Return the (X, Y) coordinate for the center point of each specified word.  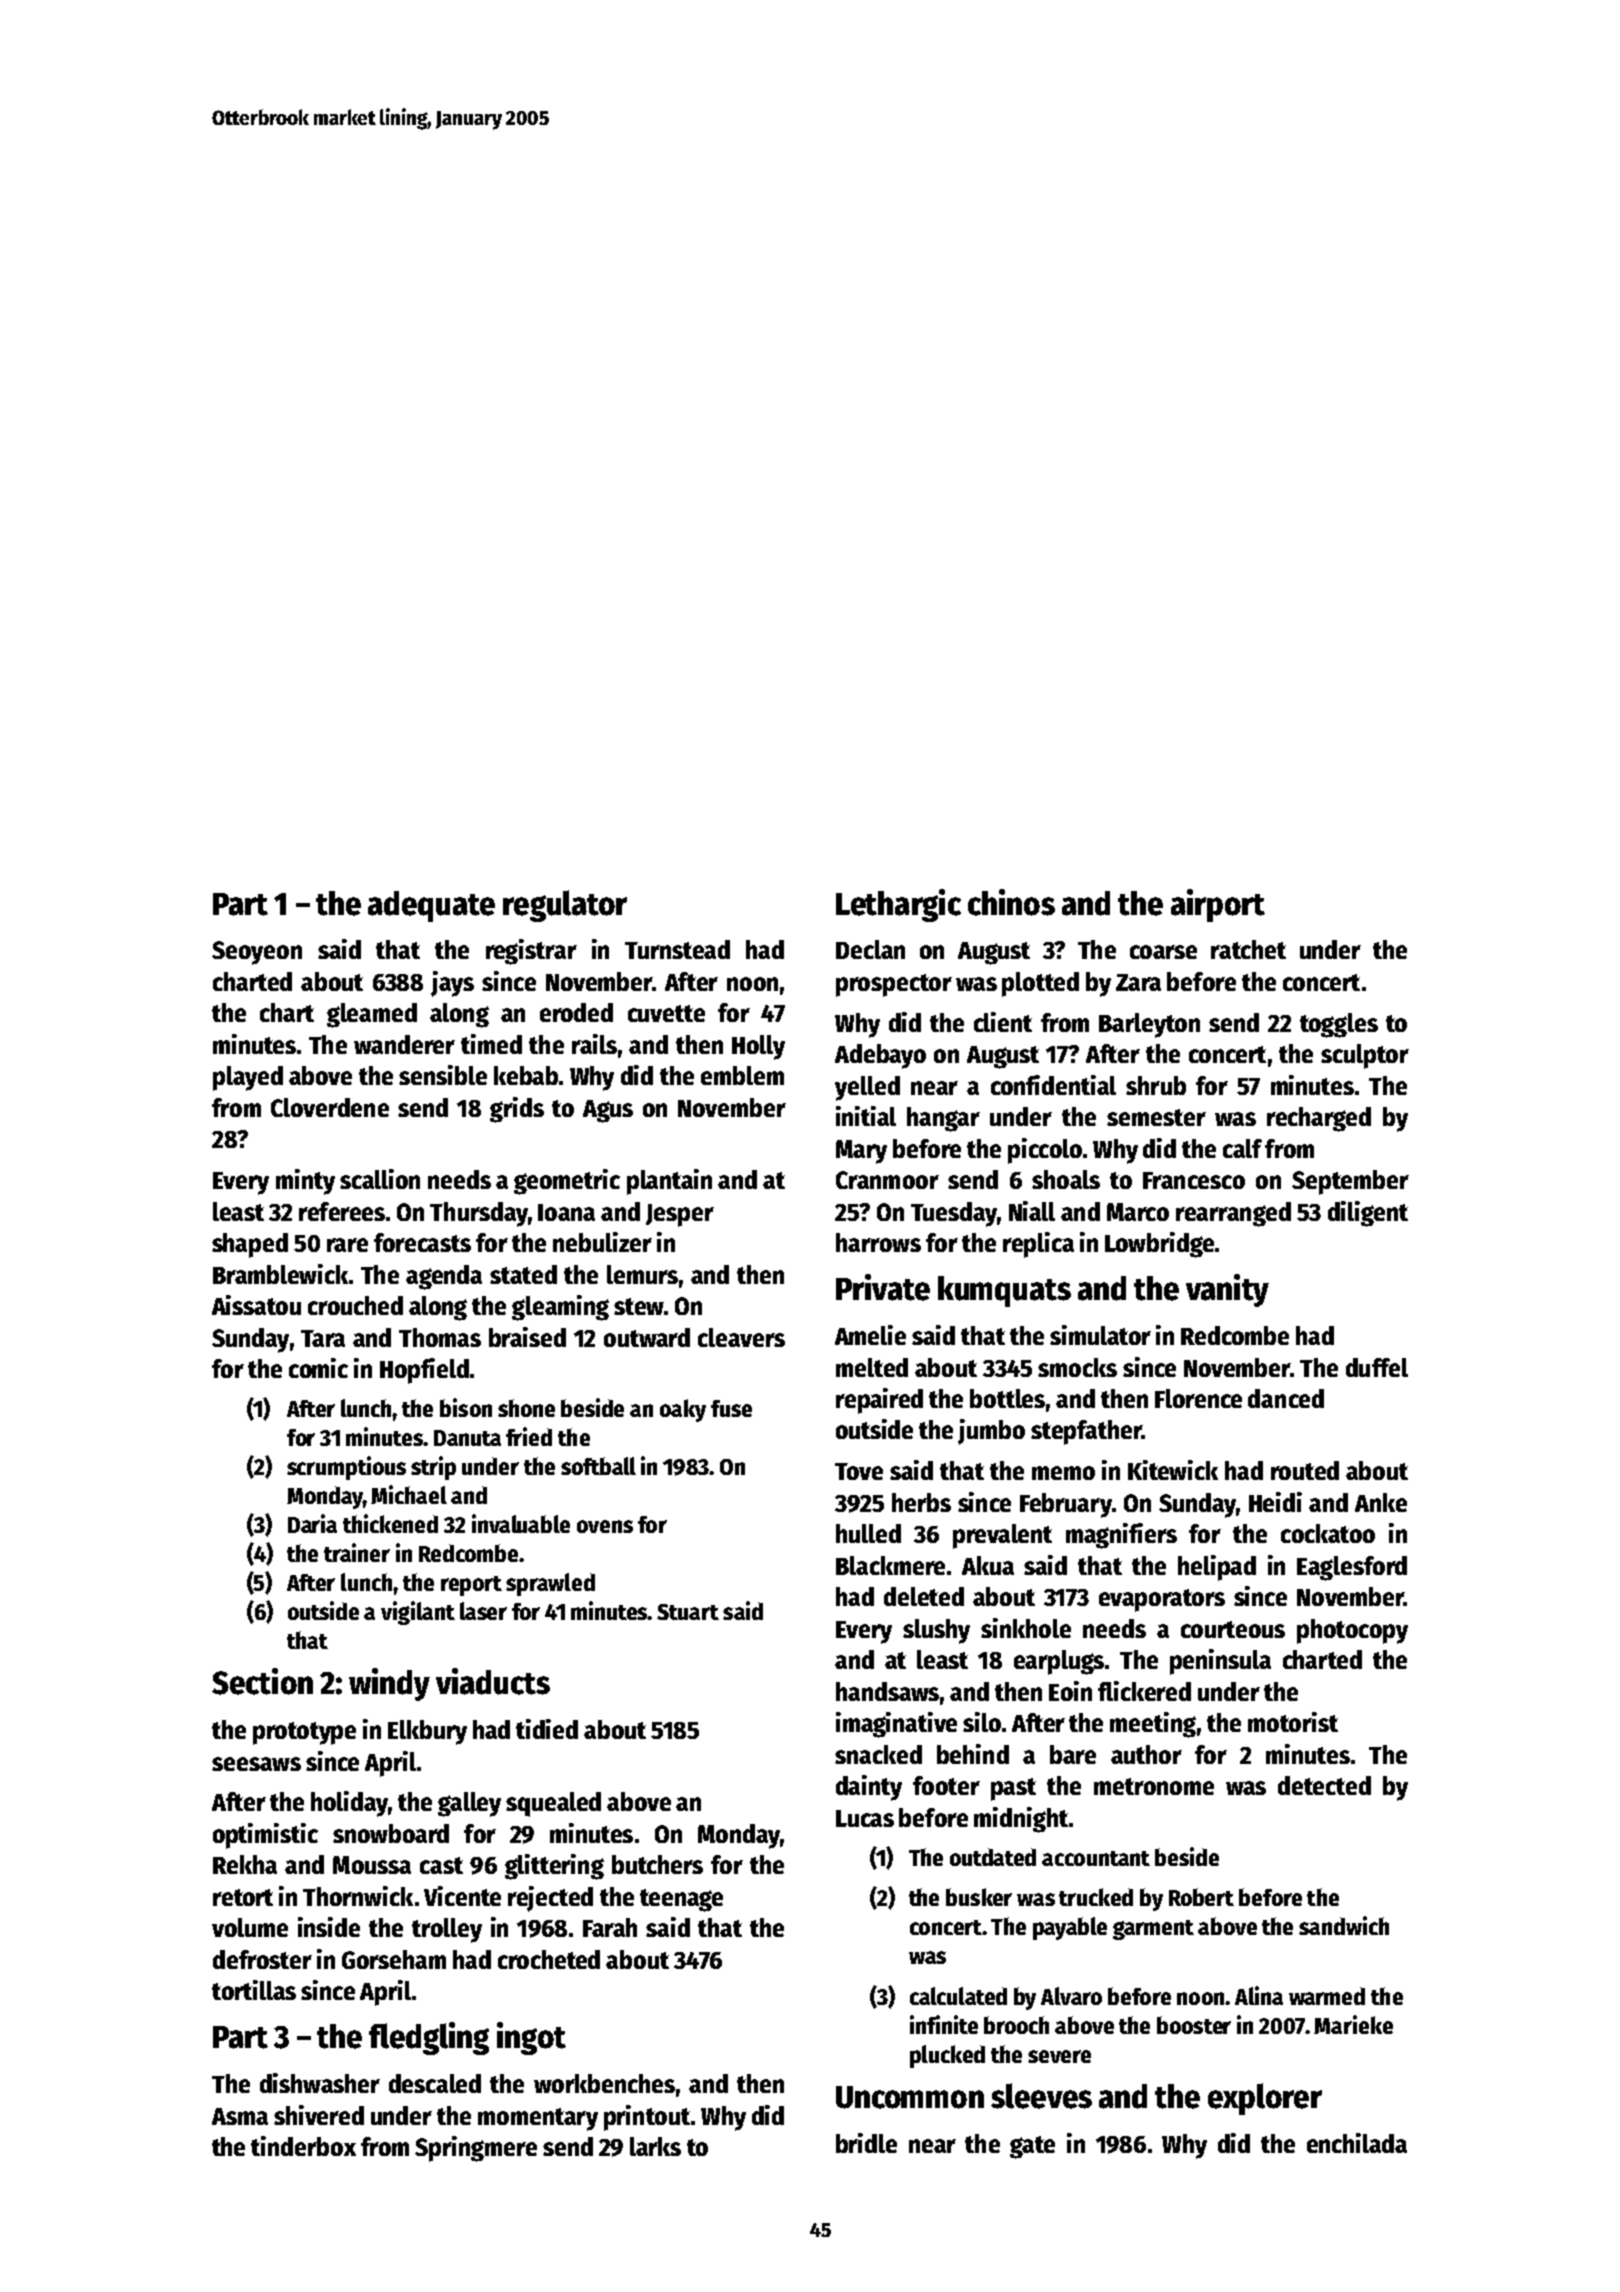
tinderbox (303, 2146)
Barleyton (1149, 1025)
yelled (867, 1088)
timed (491, 1044)
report (471, 1586)
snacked (878, 1754)
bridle (866, 2143)
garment (1153, 1930)
